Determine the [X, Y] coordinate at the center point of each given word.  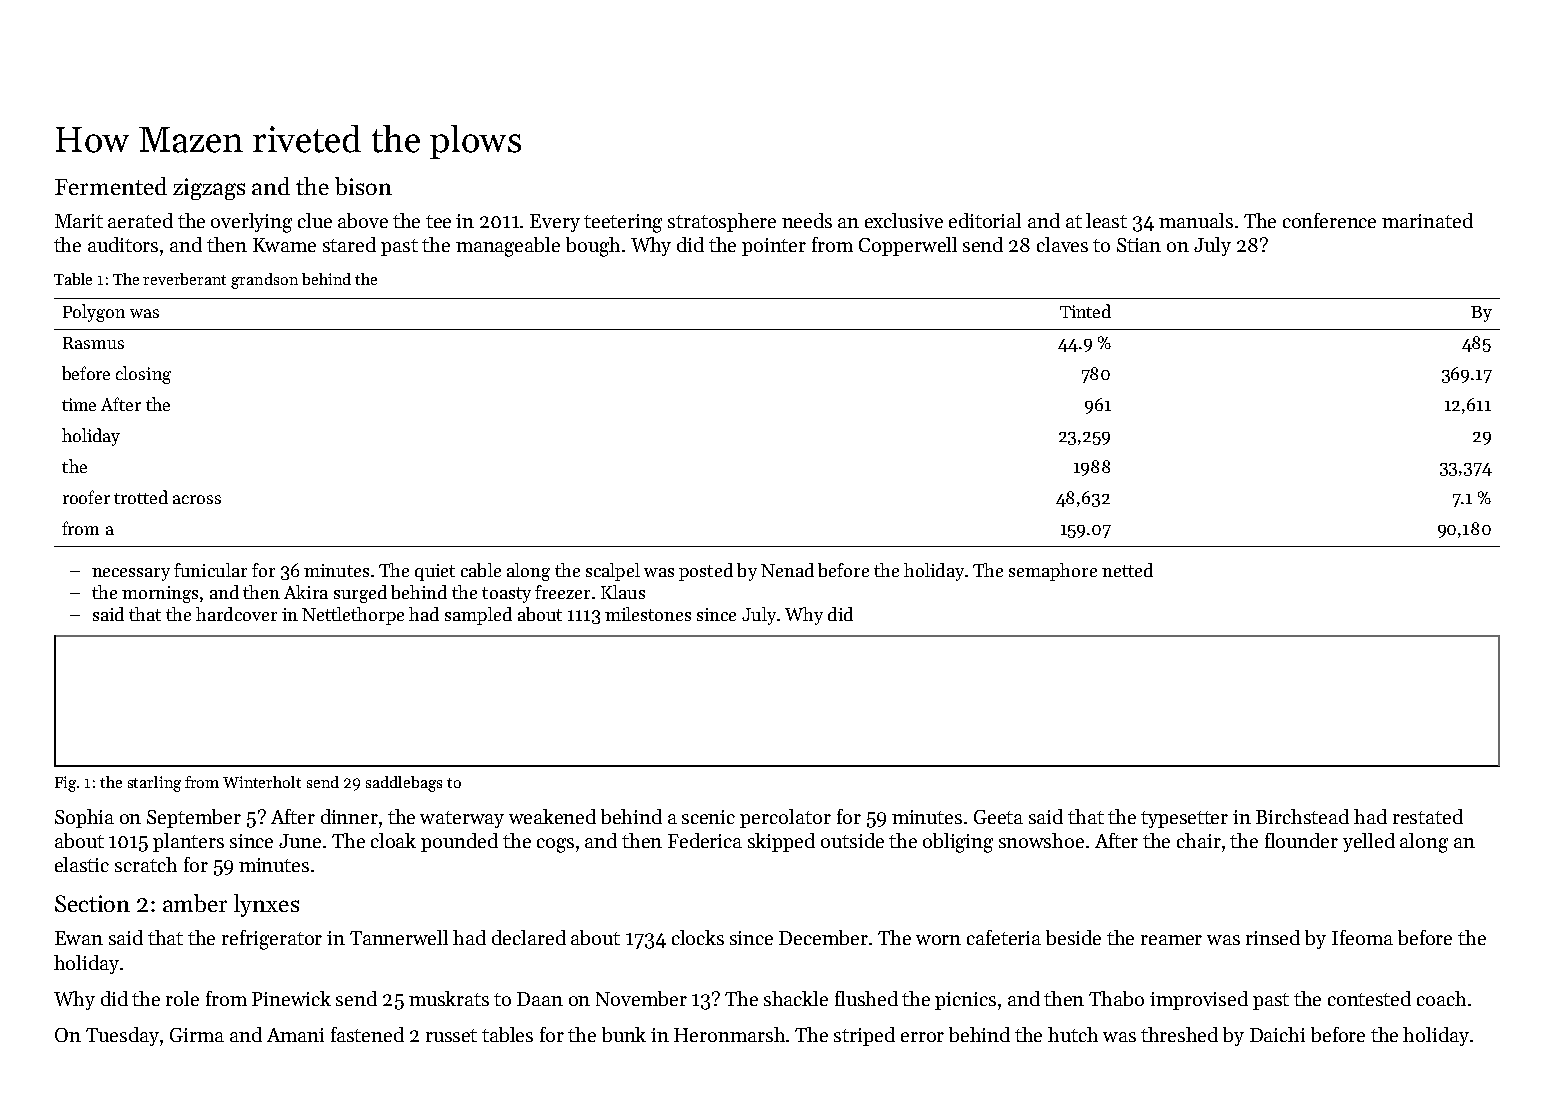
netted [1127, 570]
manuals [1196, 220]
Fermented [111, 186]
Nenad [787, 570]
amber [195, 903]
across [197, 499]
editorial [985, 220]
